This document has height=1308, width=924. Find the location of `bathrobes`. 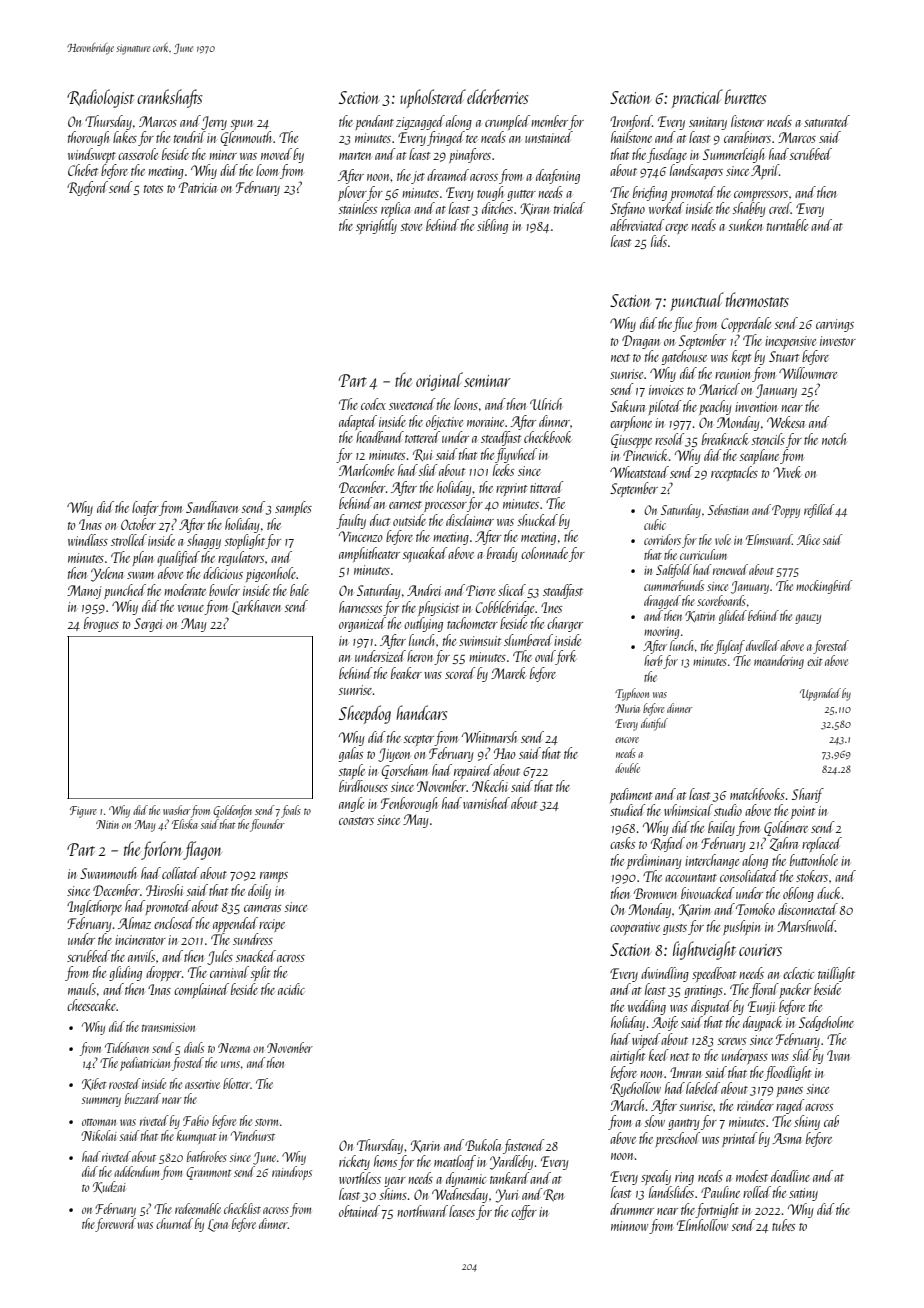

bathrobes is located at coordinates (207, 1156).
